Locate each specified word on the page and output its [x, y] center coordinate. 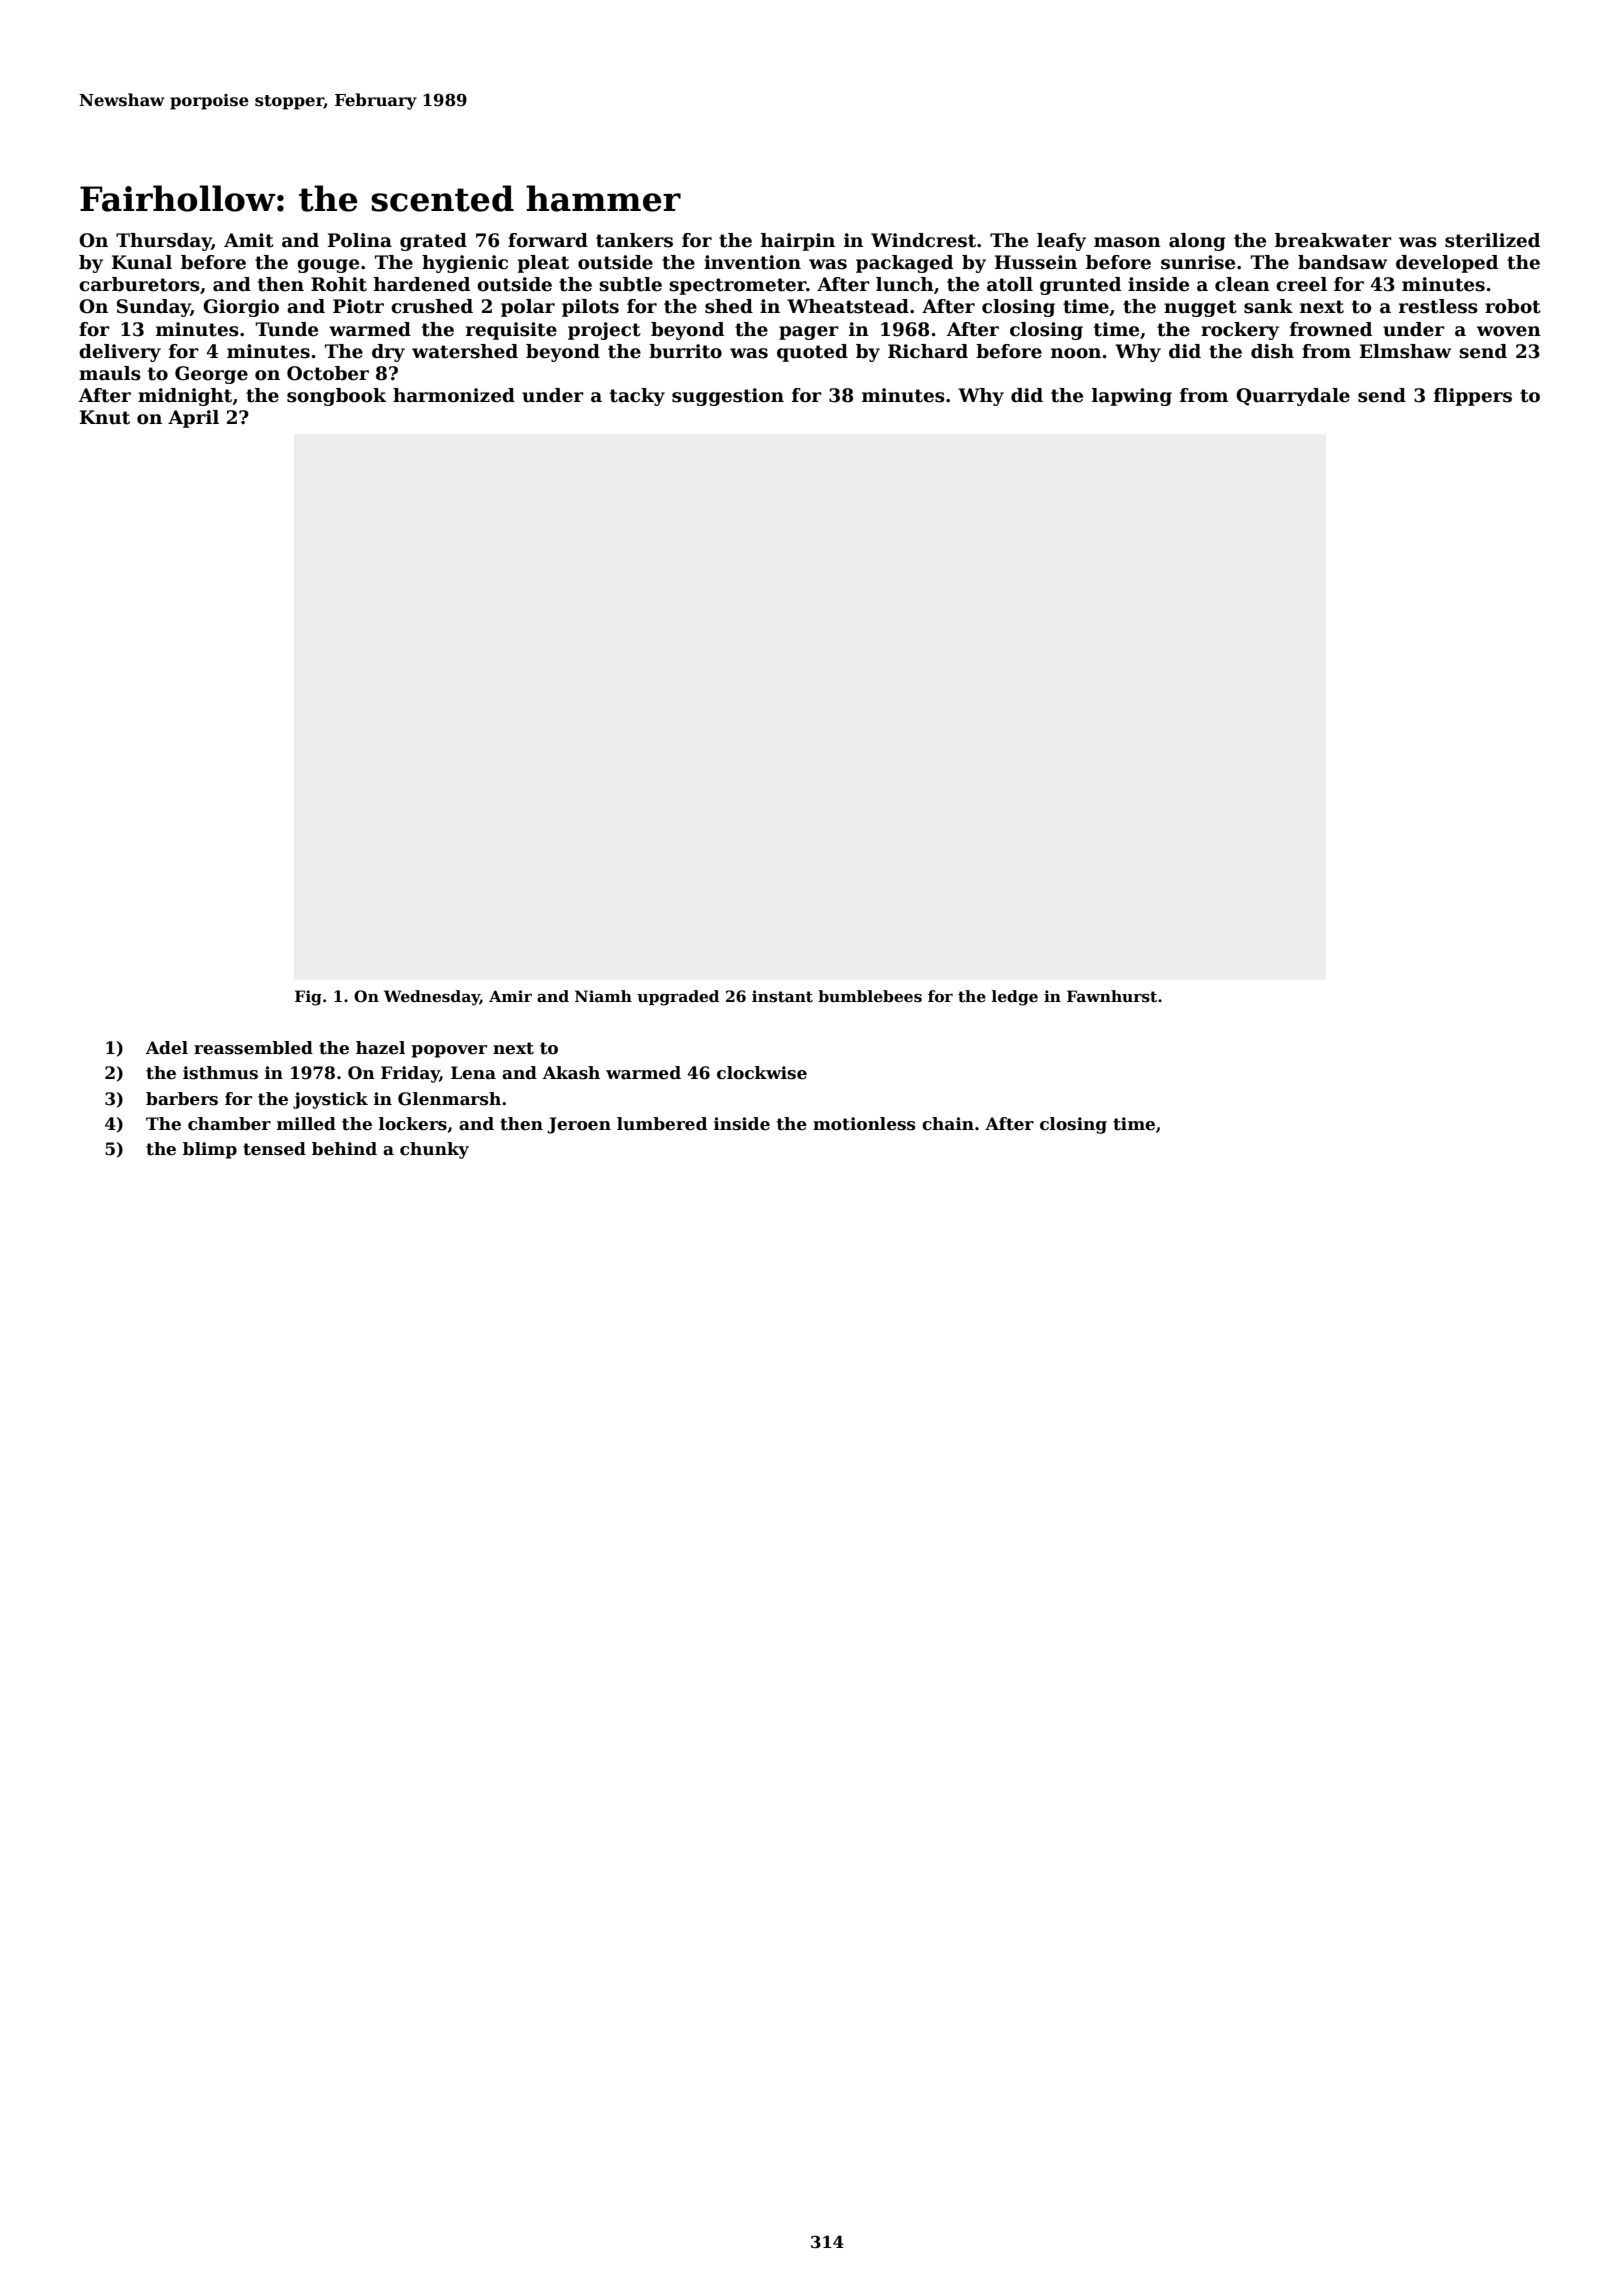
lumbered [662, 1124]
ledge [1015, 998]
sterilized [1492, 240]
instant [782, 996]
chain [948, 1124]
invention [752, 262]
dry [388, 353]
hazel [380, 1048]
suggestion [728, 397]
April [193, 419]
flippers [1473, 397]
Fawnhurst [1112, 996]
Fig [308, 998]
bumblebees [870, 996]
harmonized [454, 395]
